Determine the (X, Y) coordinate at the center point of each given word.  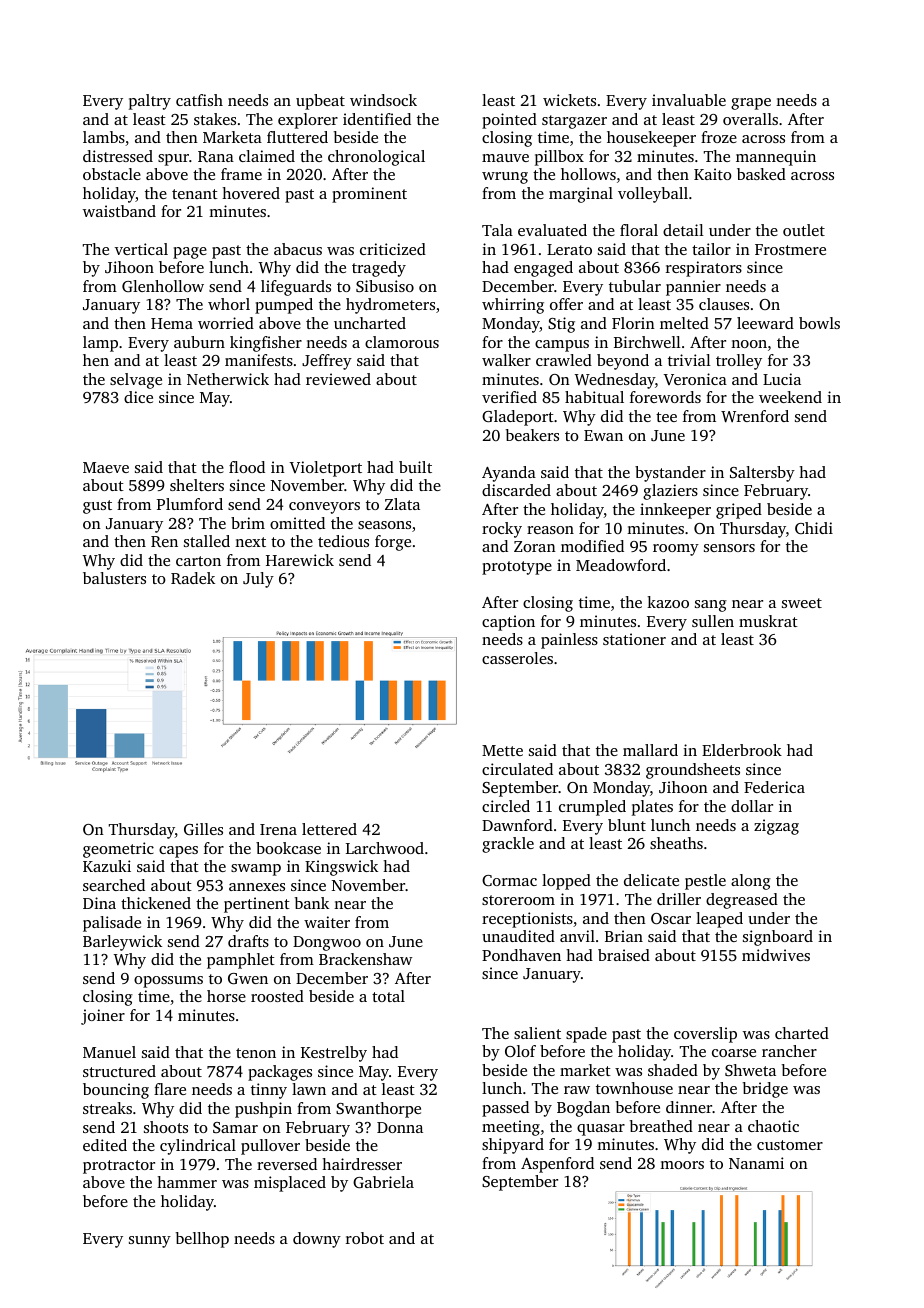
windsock (383, 100)
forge (393, 543)
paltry (150, 102)
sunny (150, 1242)
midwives (776, 955)
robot (365, 1238)
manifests (259, 360)
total (388, 996)
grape (751, 104)
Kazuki (107, 866)
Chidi (814, 528)
